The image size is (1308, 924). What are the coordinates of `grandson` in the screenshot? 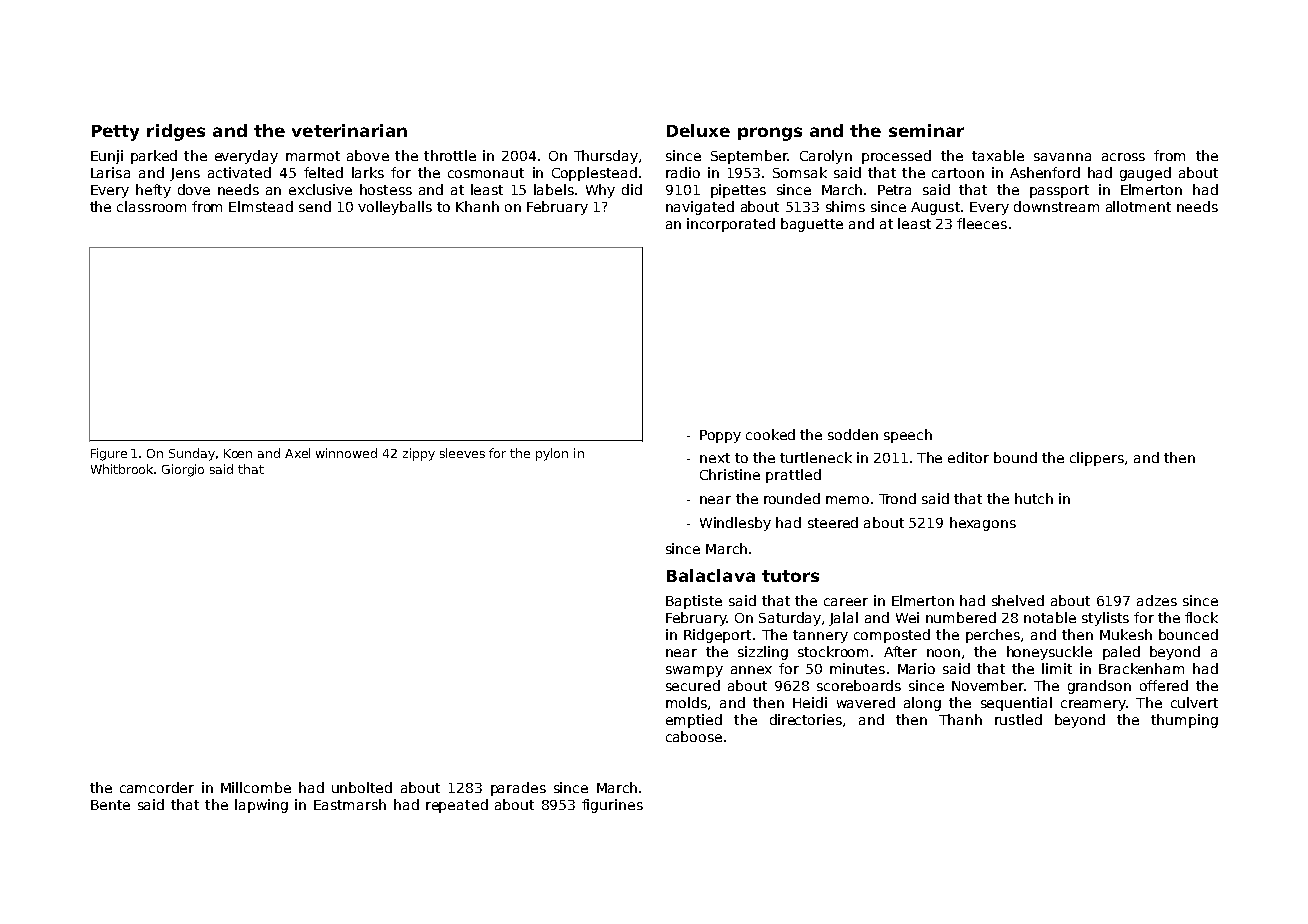 It's located at (1099, 687).
